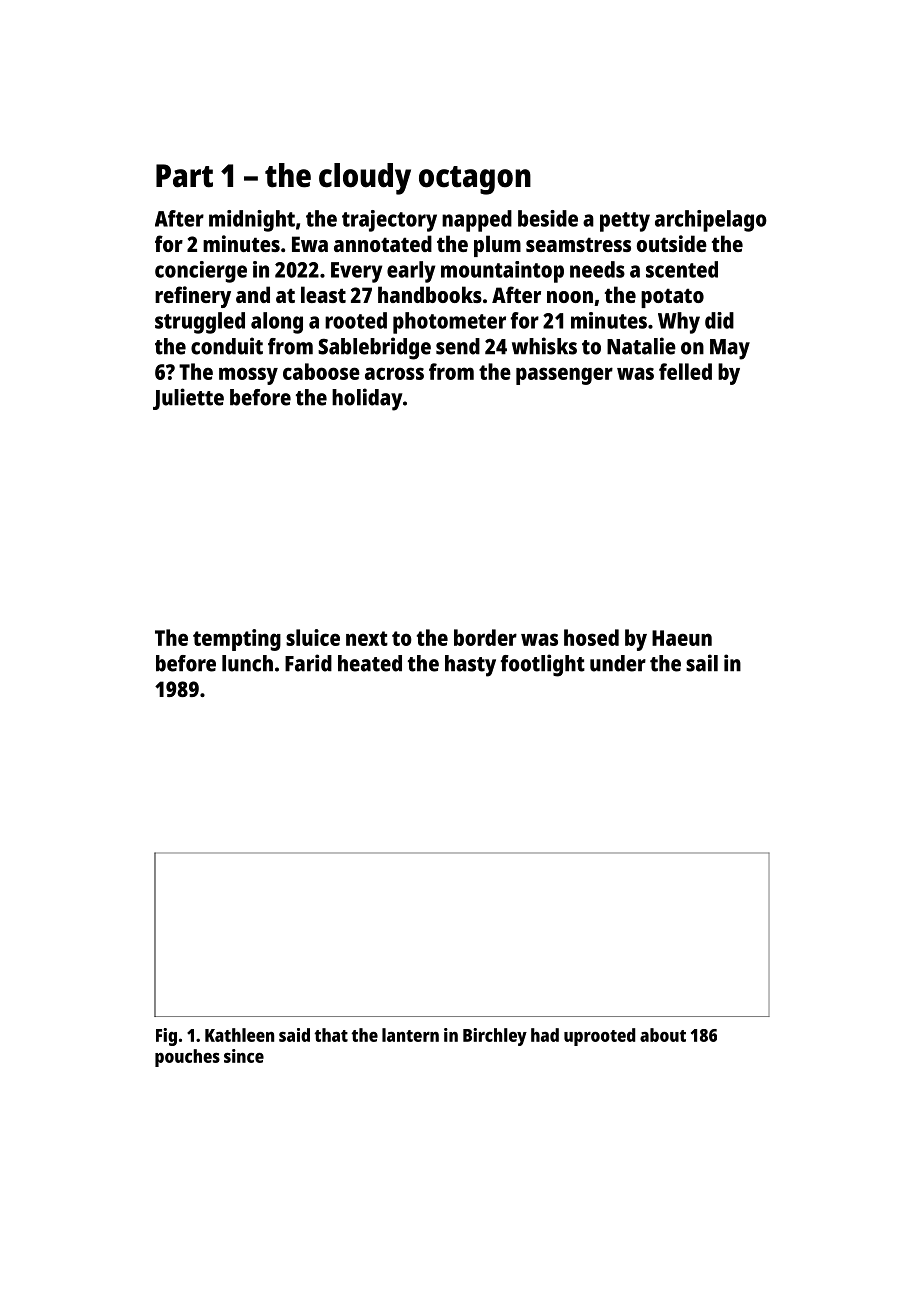 This screenshot has width=924, height=1311. What do you see at coordinates (365, 179) in the screenshot?
I see `cloudy` at bounding box center [365, 179].
